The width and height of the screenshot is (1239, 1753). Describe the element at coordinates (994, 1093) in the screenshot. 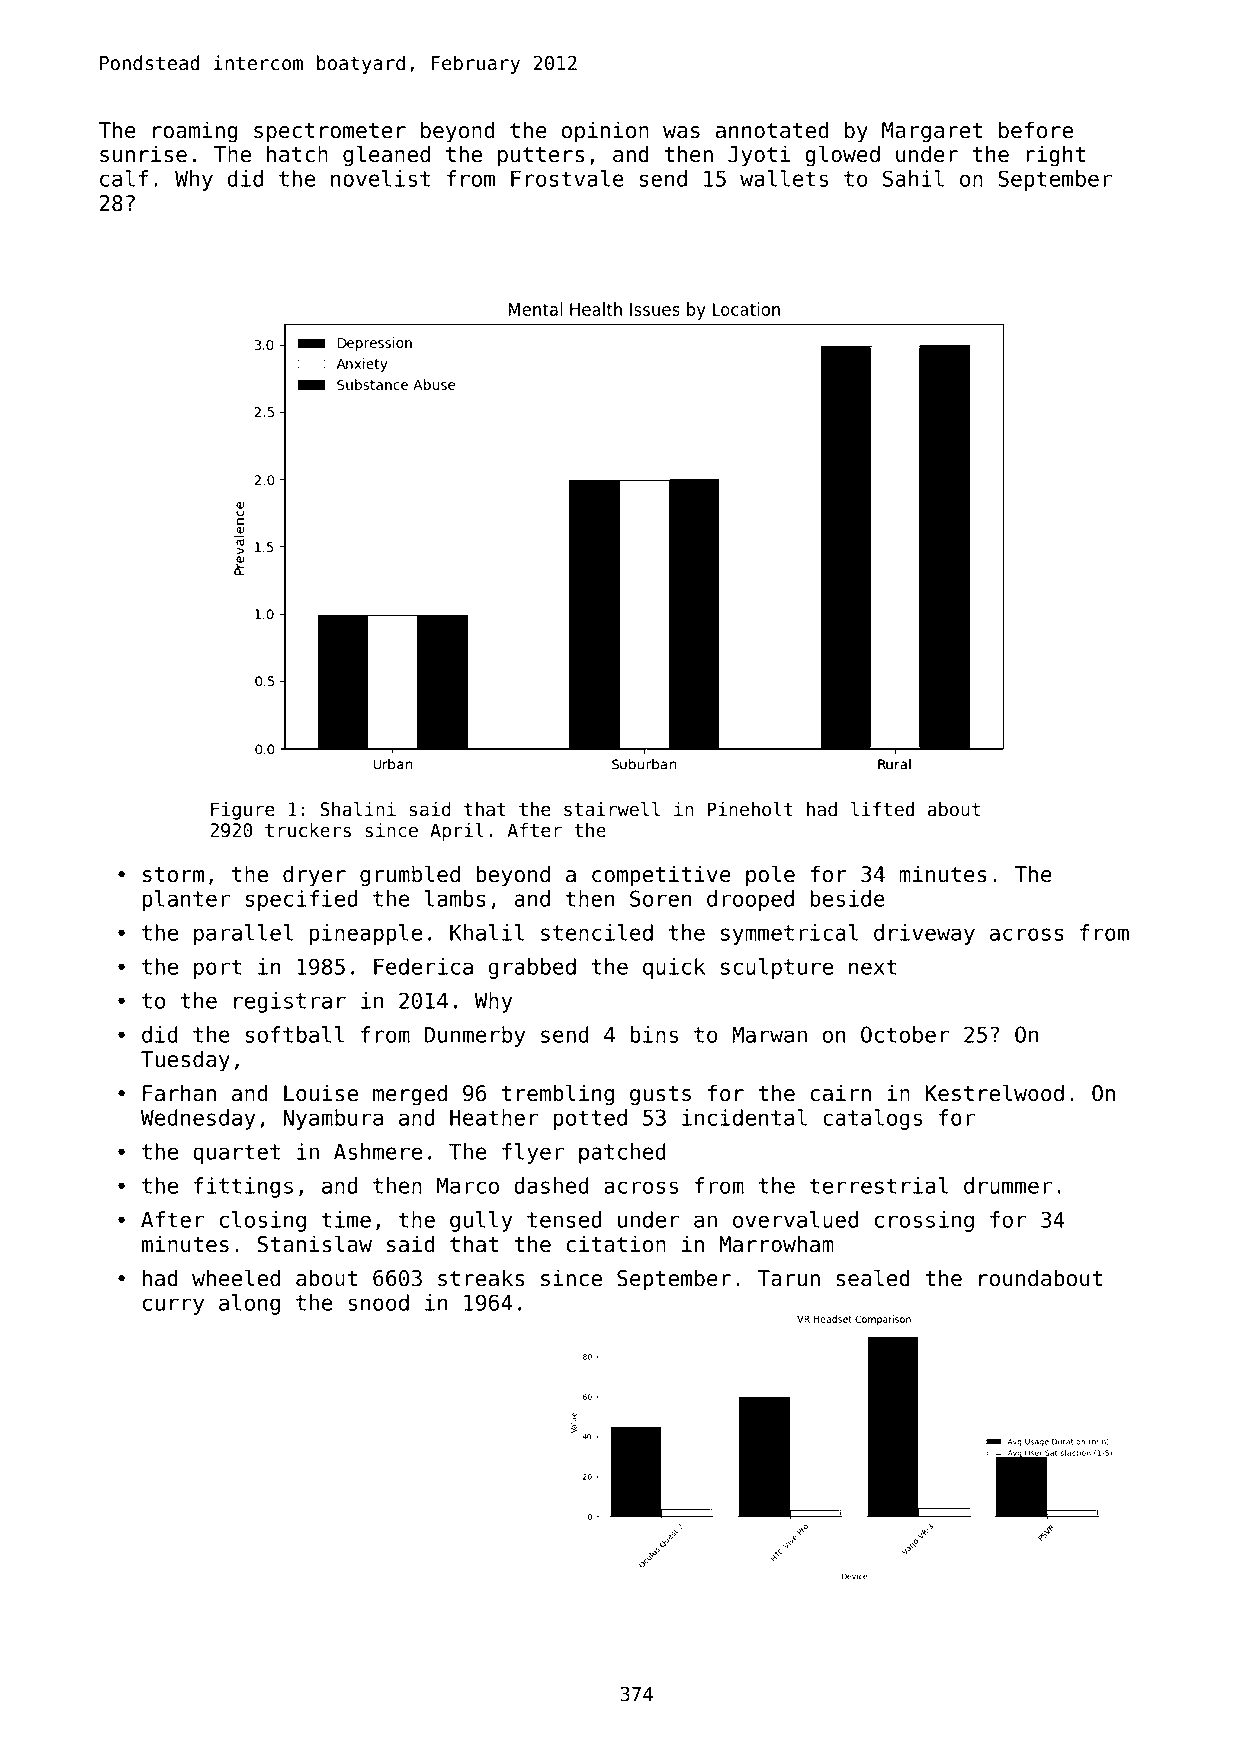

I see `Kestrelwood` at that location.
